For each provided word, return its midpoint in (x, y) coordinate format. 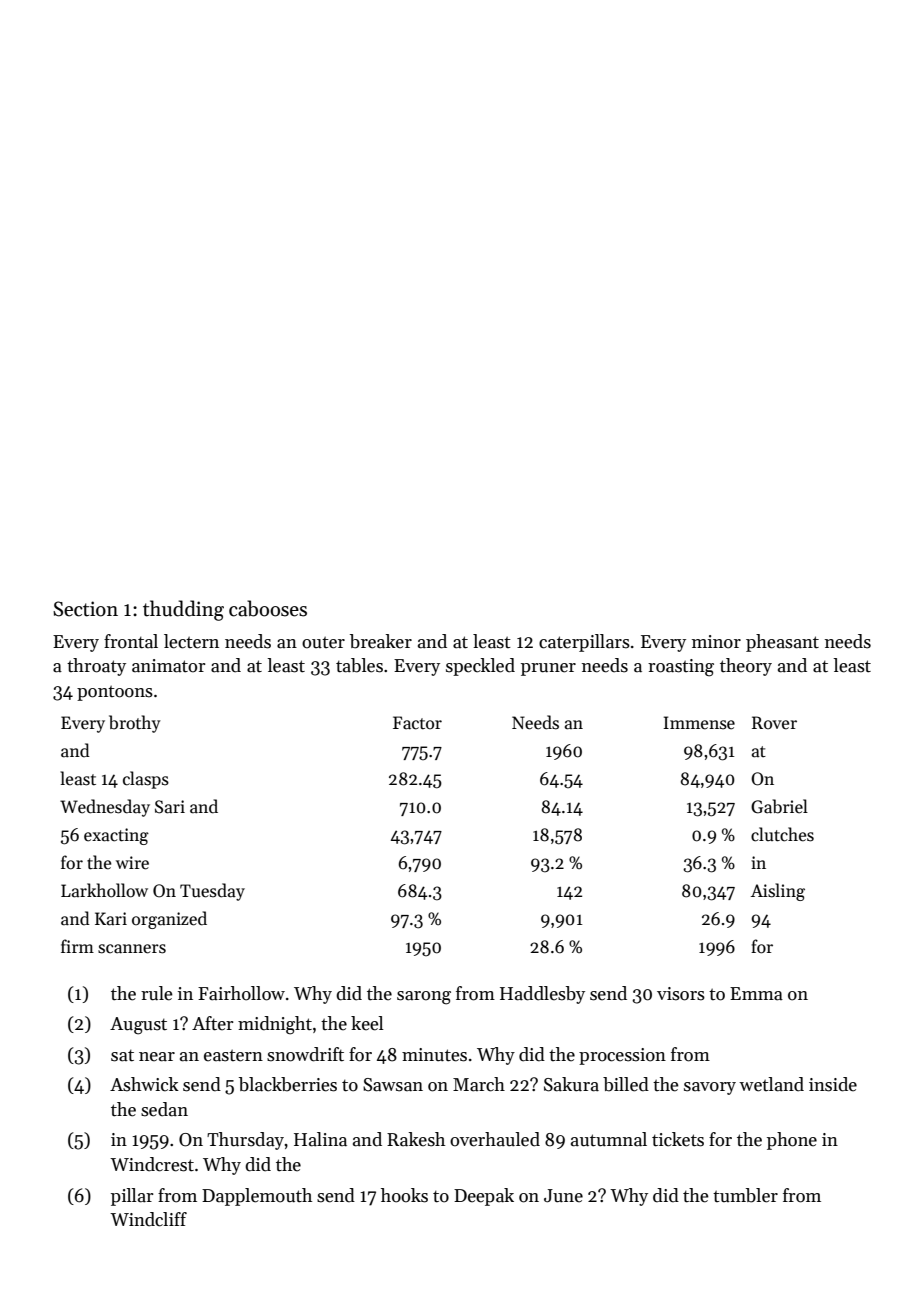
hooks (404, 1195)
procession (622, 1056)
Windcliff (148, 1219)
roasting (681, 668)
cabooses (268, 608)
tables (359, 665)
